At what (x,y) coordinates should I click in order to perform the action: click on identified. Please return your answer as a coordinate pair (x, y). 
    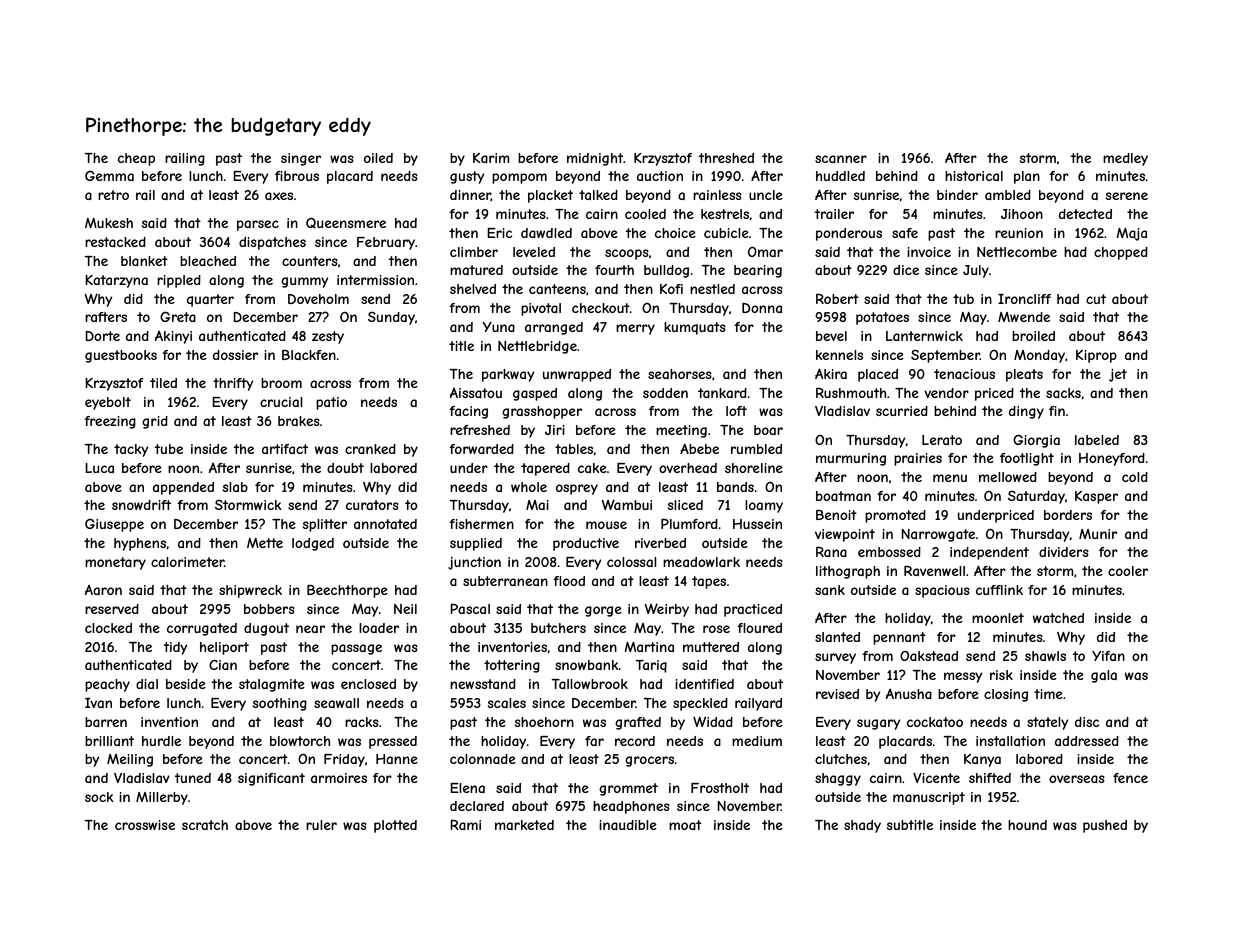
    Looking at the image, I should click on (704, 684).
